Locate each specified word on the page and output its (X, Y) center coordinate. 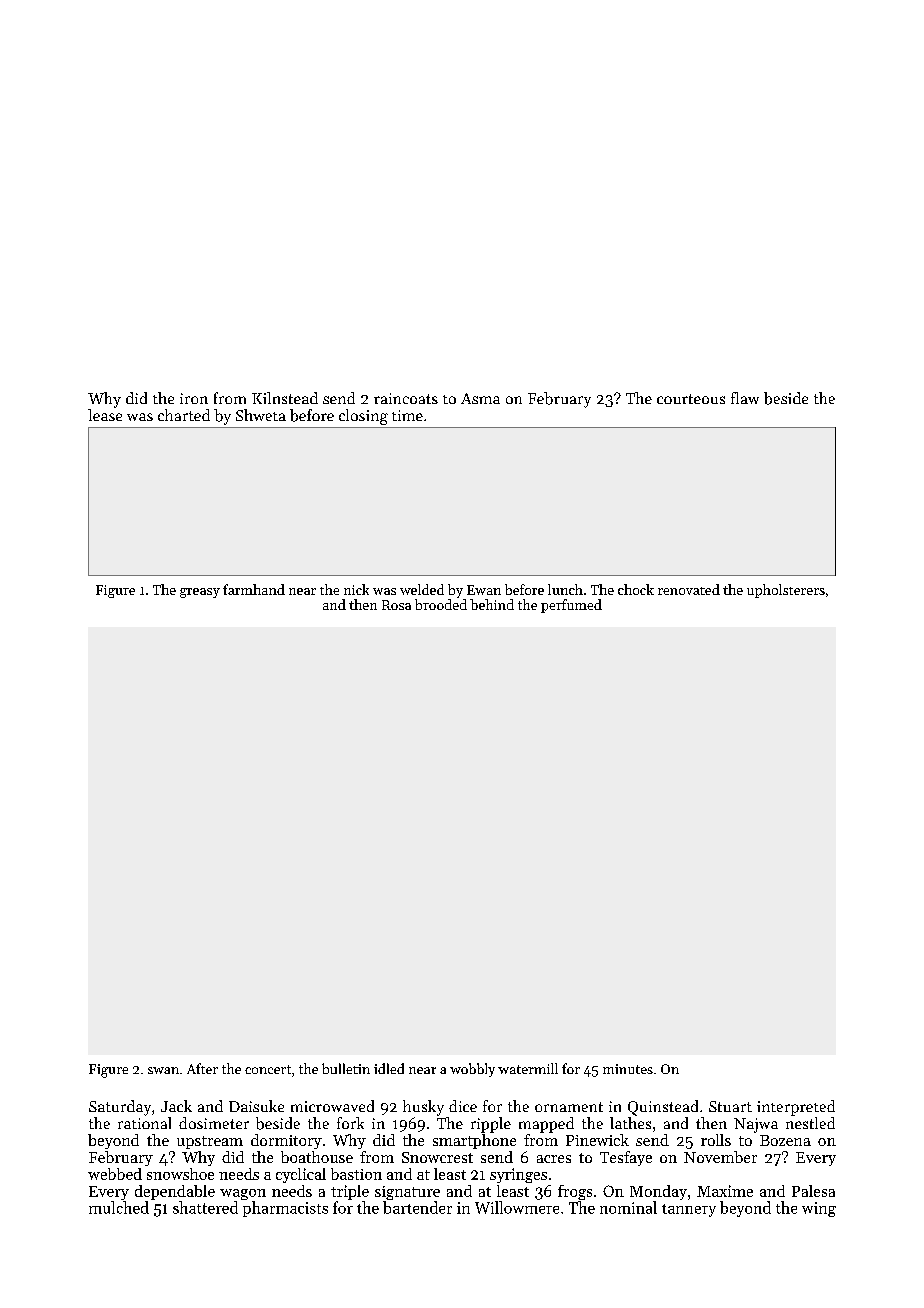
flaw (745, 398)
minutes (628, 1069)
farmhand (254, 589)
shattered (205, 1207)
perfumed (571, 606)
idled (389, 1068)
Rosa (396, 605)
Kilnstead (285, 398)
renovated (689, 589)
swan (163, 1070)
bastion (356, 1174)
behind (492, 604)
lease (105, 415)
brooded (441, 604)
